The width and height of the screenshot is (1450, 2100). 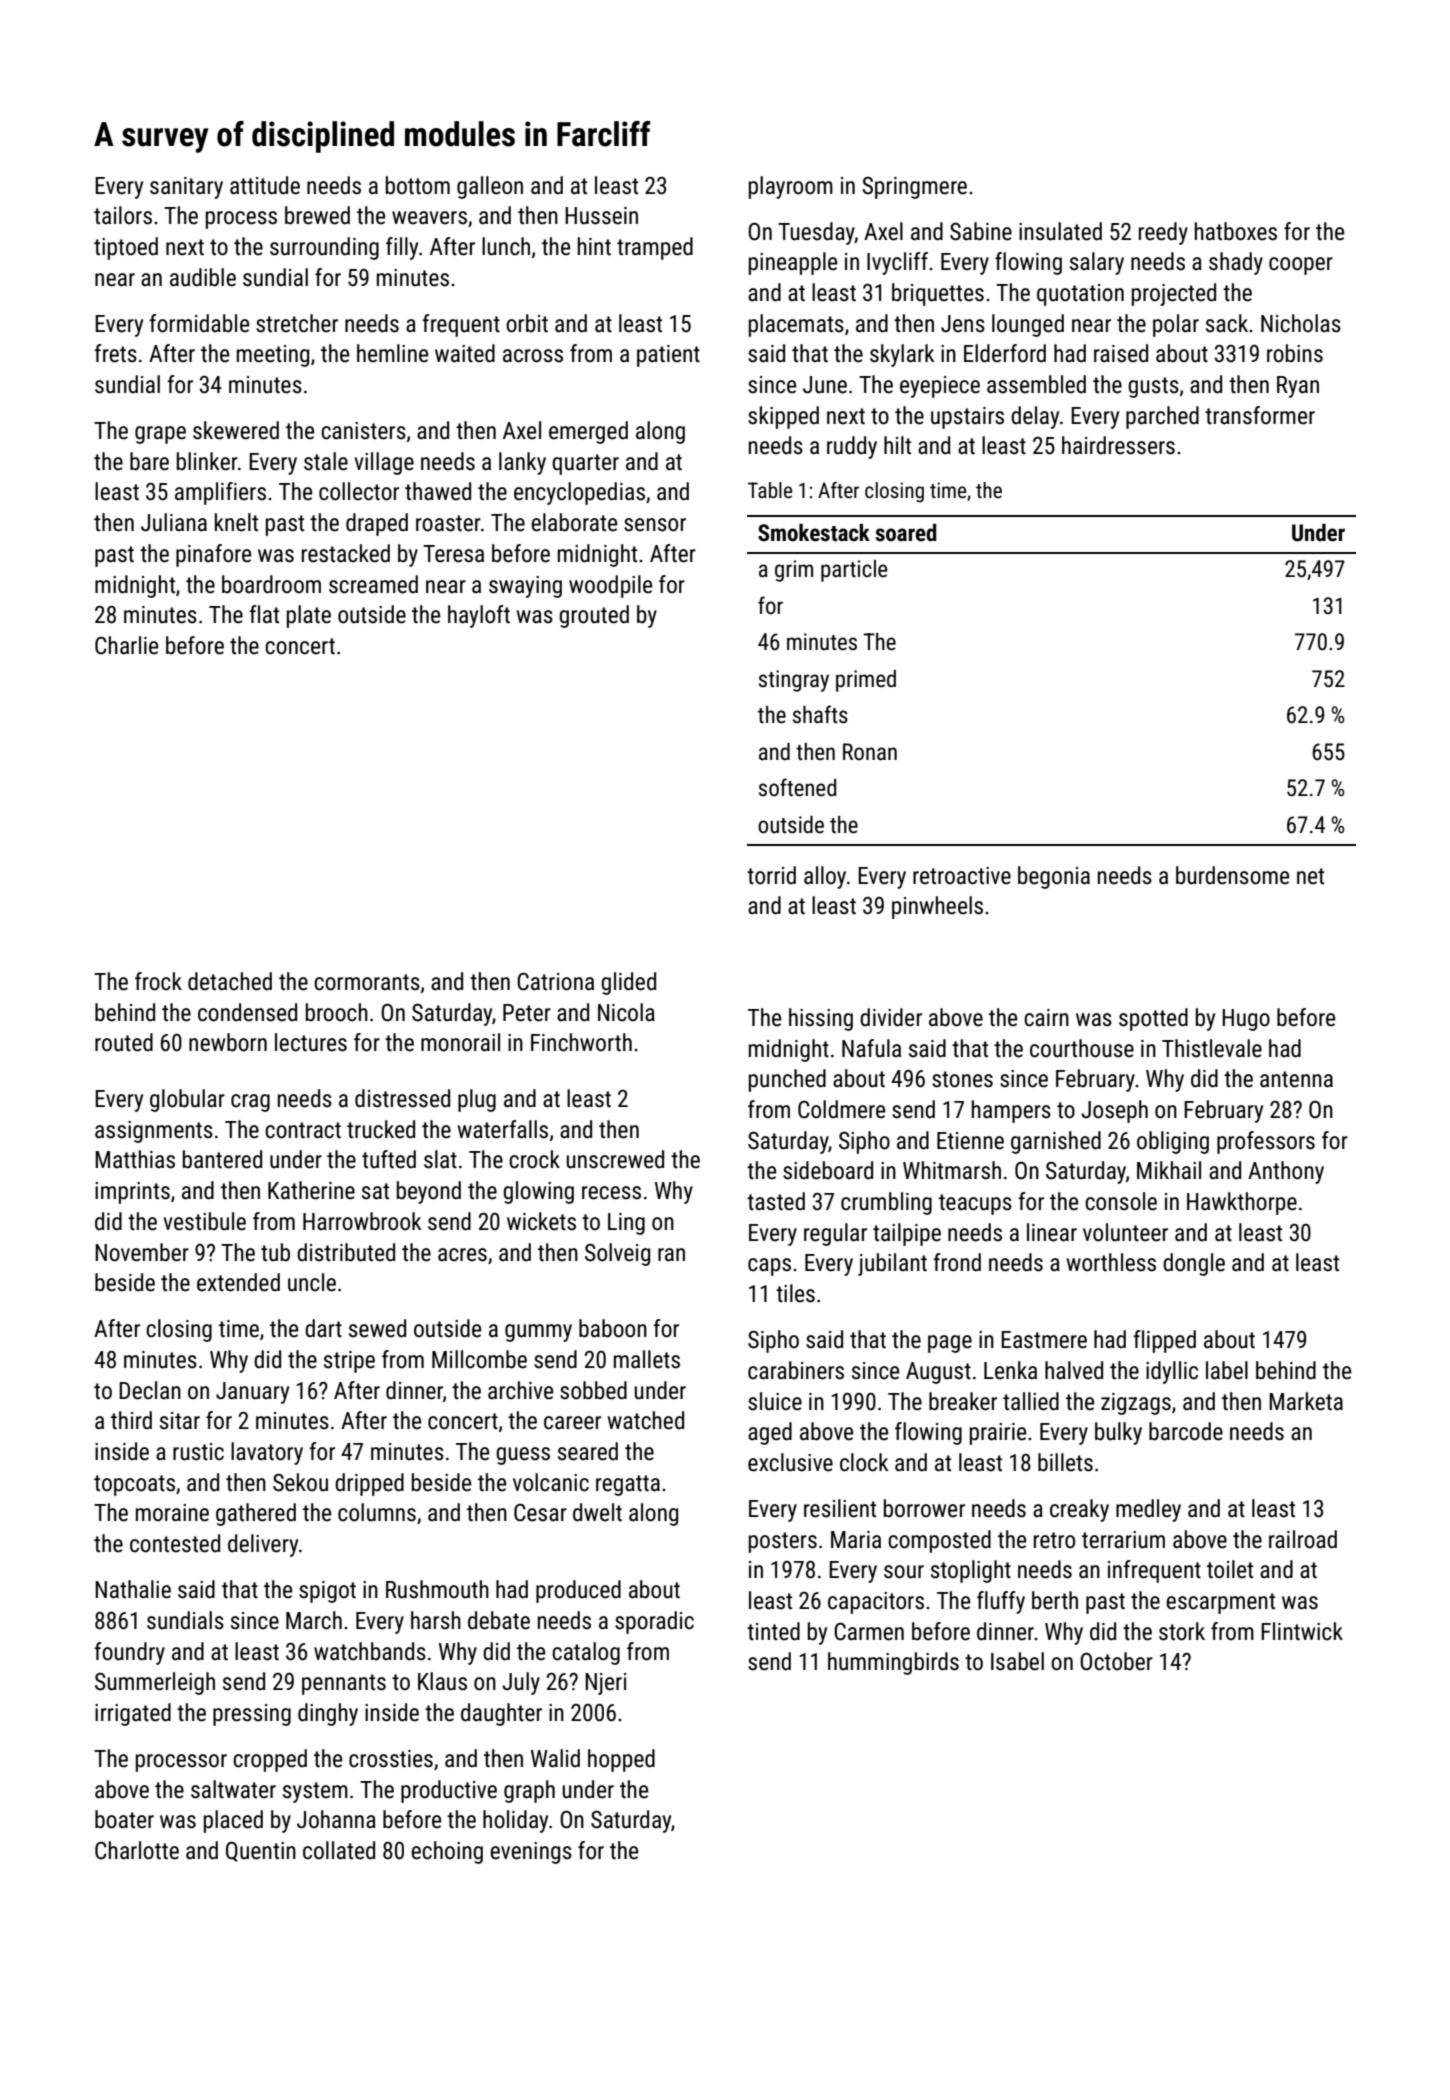 What do you see at coordinates (186, 188) in the screenshot?
I see `sanitary` at bounding box center [186, 188].
